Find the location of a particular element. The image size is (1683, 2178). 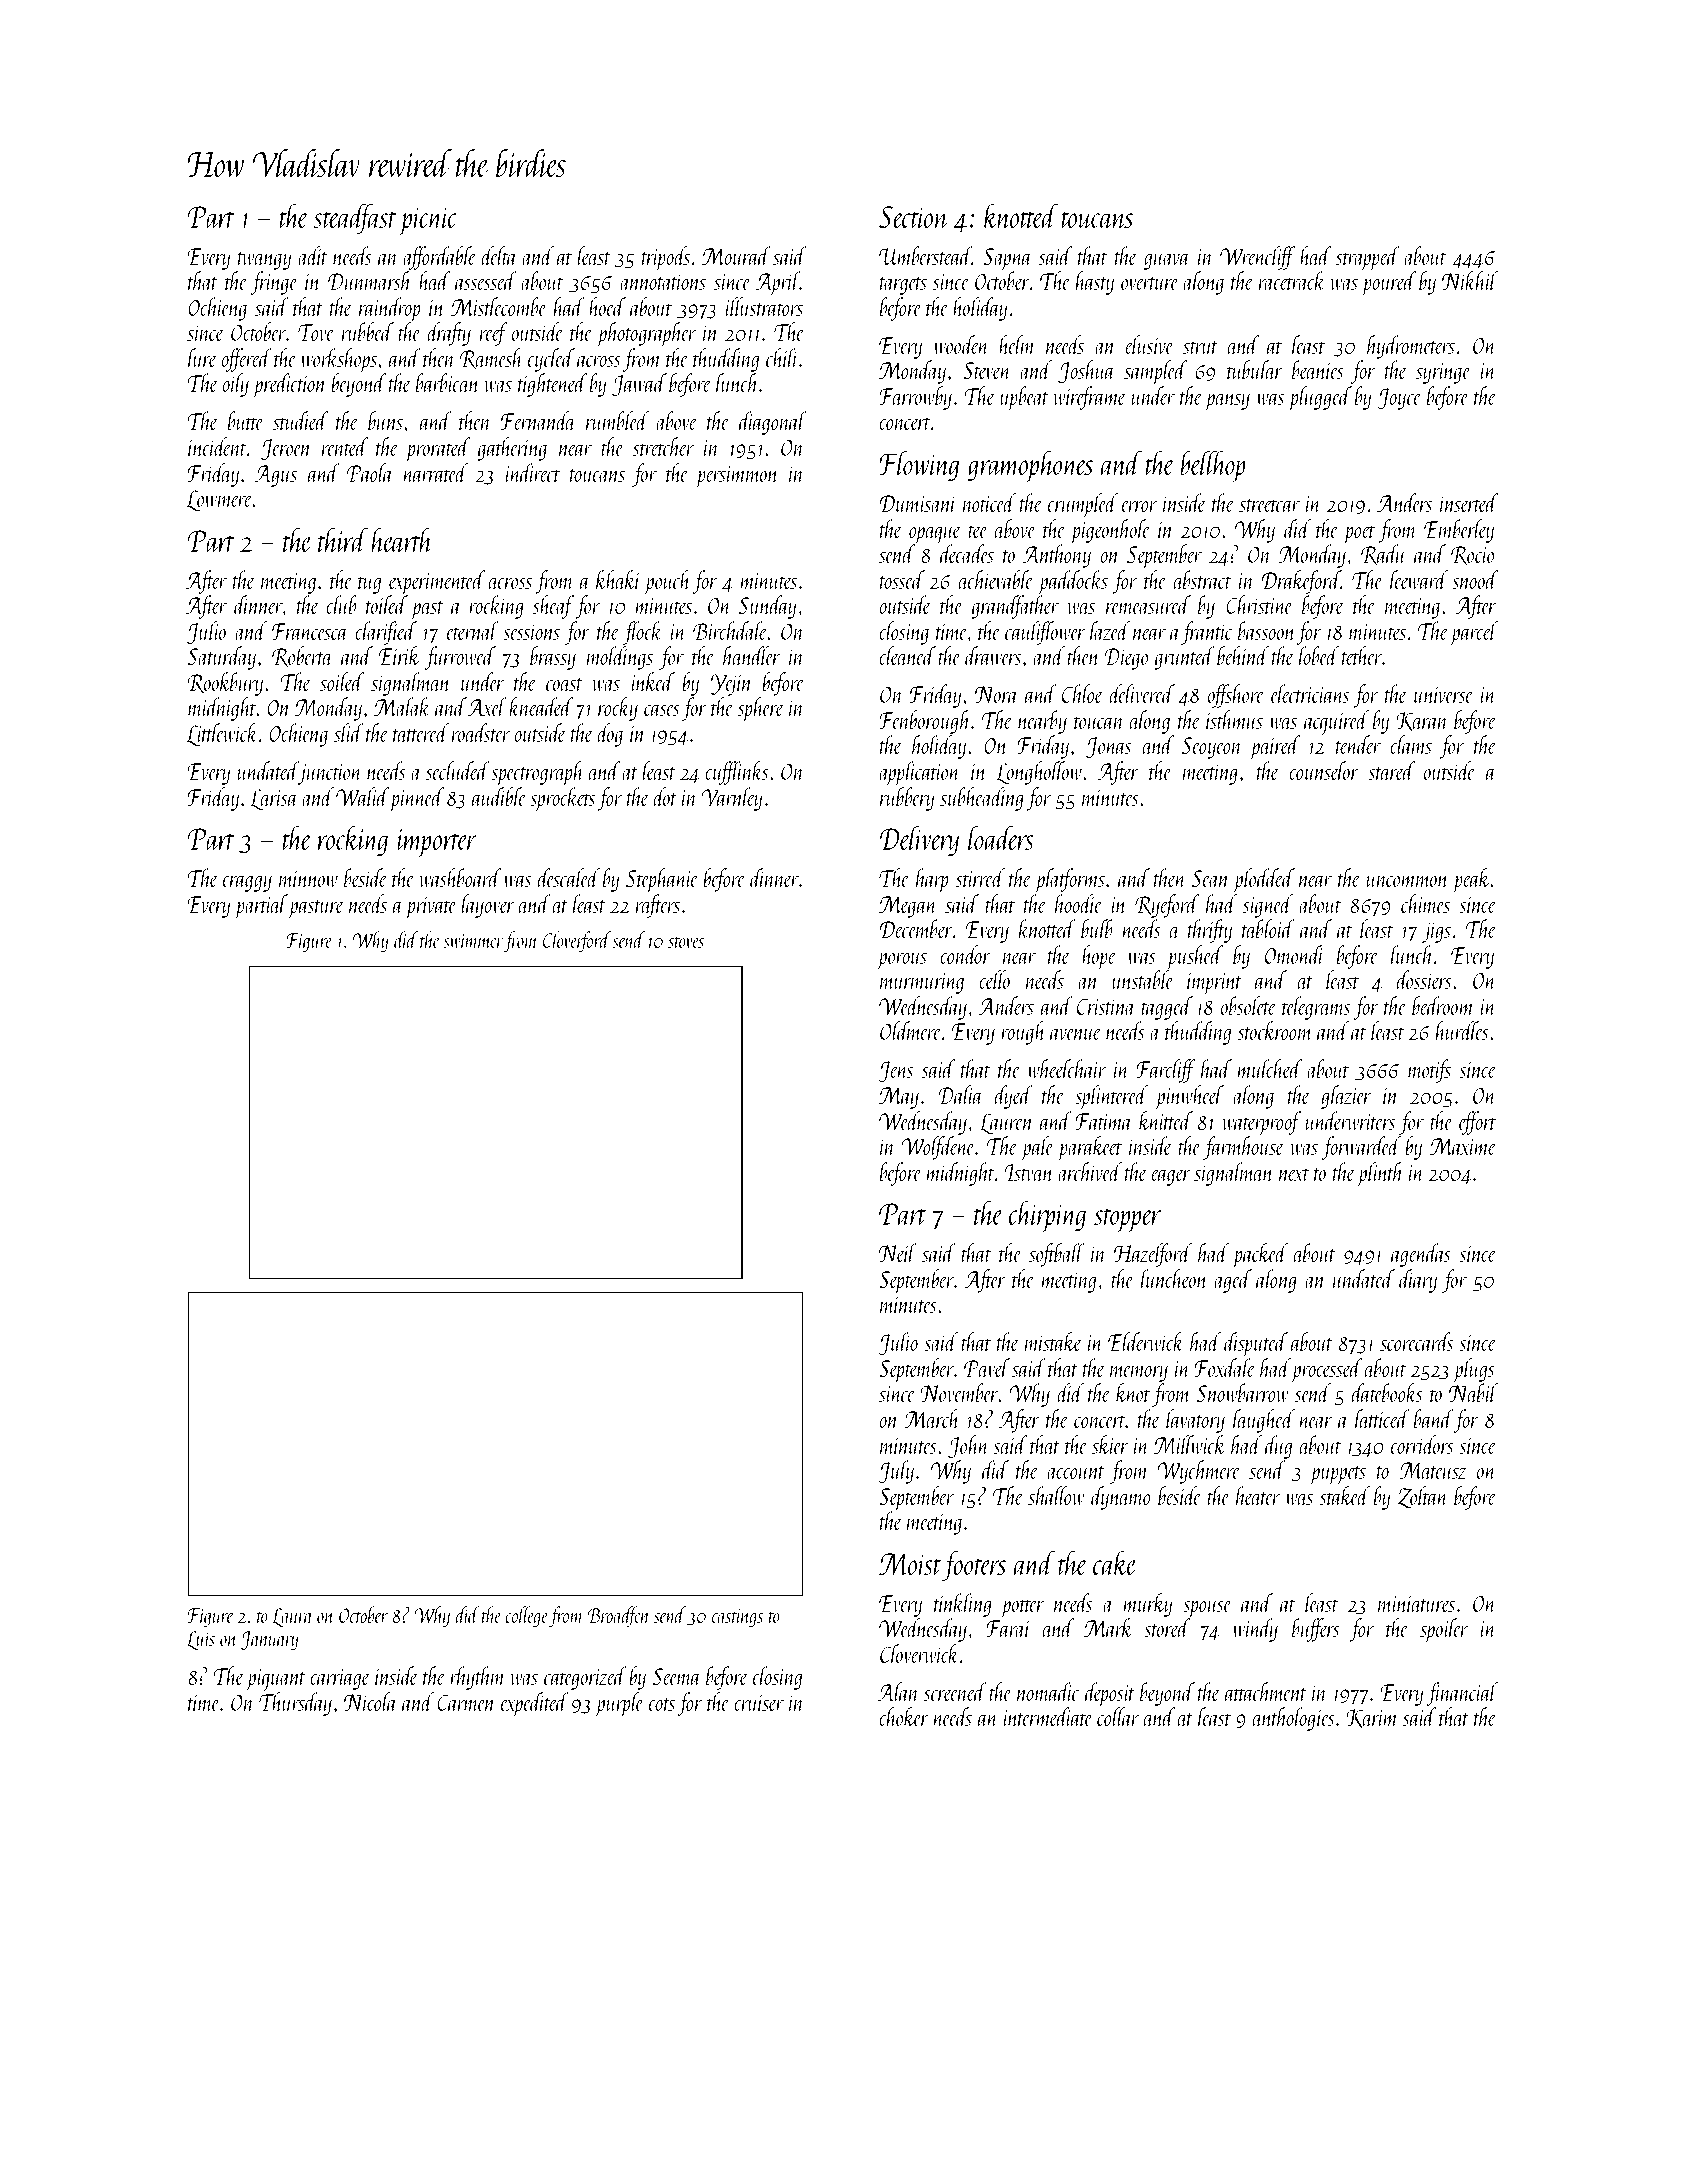

Walid is located at coordinates (363, 796).
